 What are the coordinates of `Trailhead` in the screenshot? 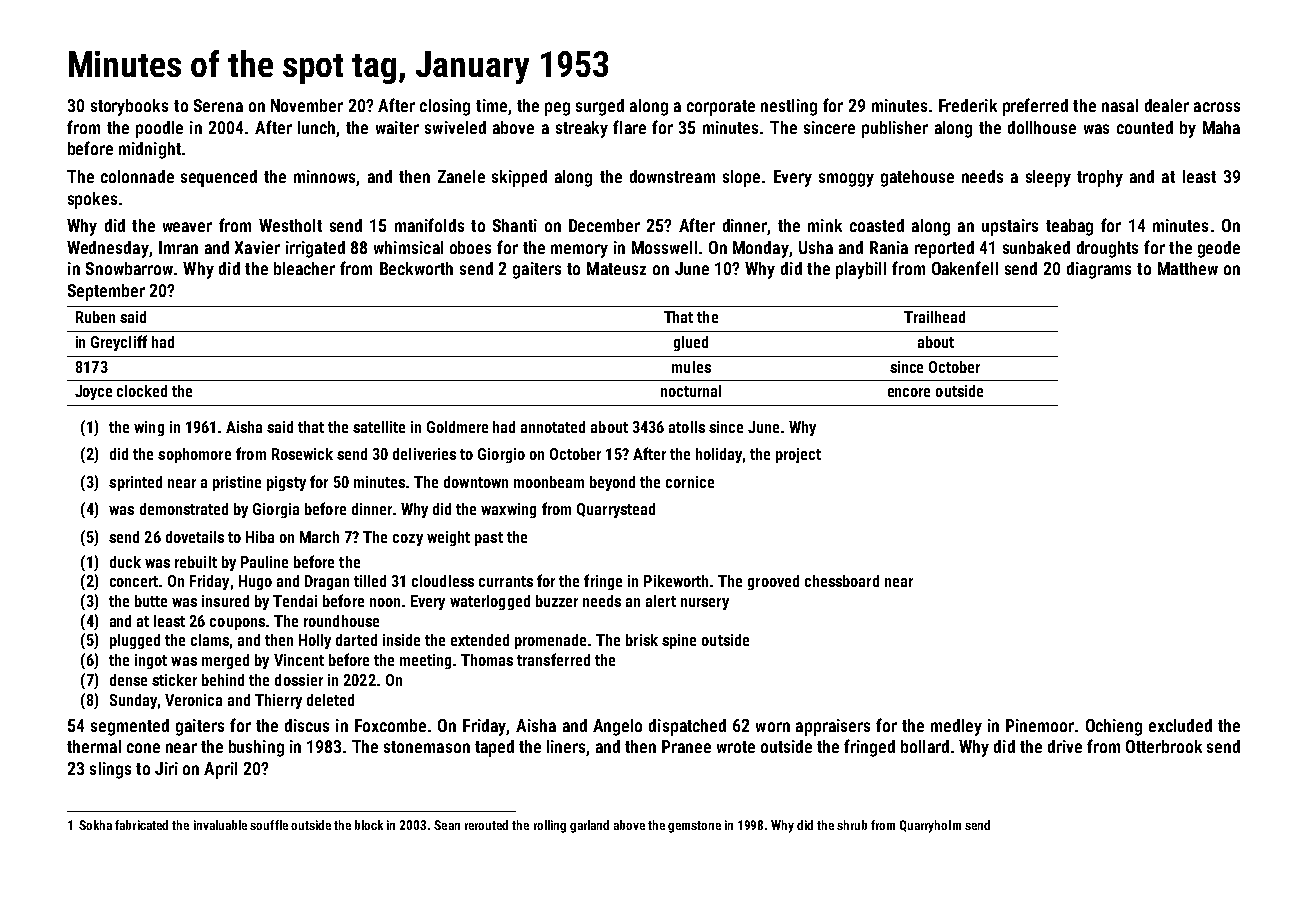 It's located at (934, 317).
